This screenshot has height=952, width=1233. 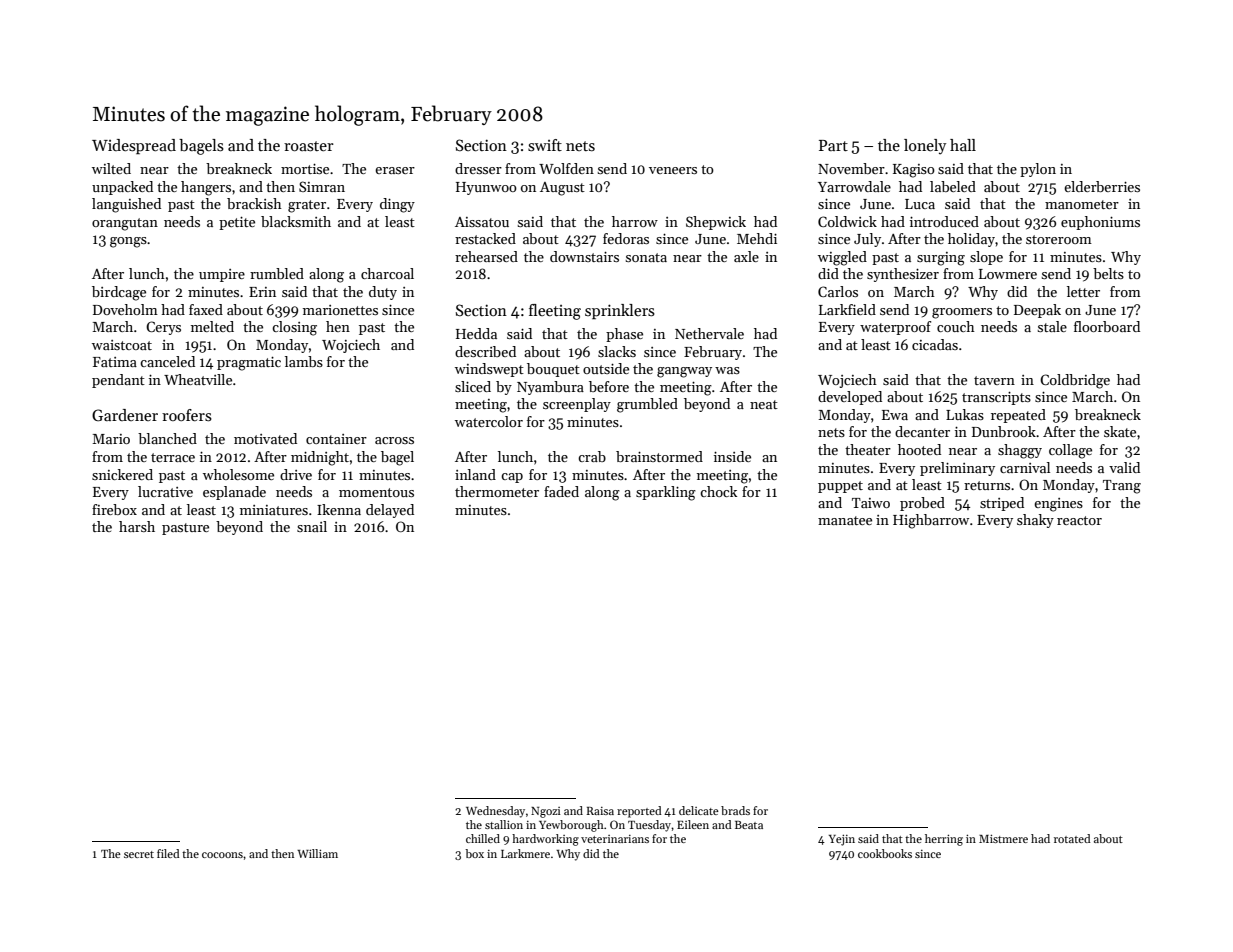 What do you see at coordinates (317, 853) in the screenshot?
I see `William` at bounding box center [317, 853].
